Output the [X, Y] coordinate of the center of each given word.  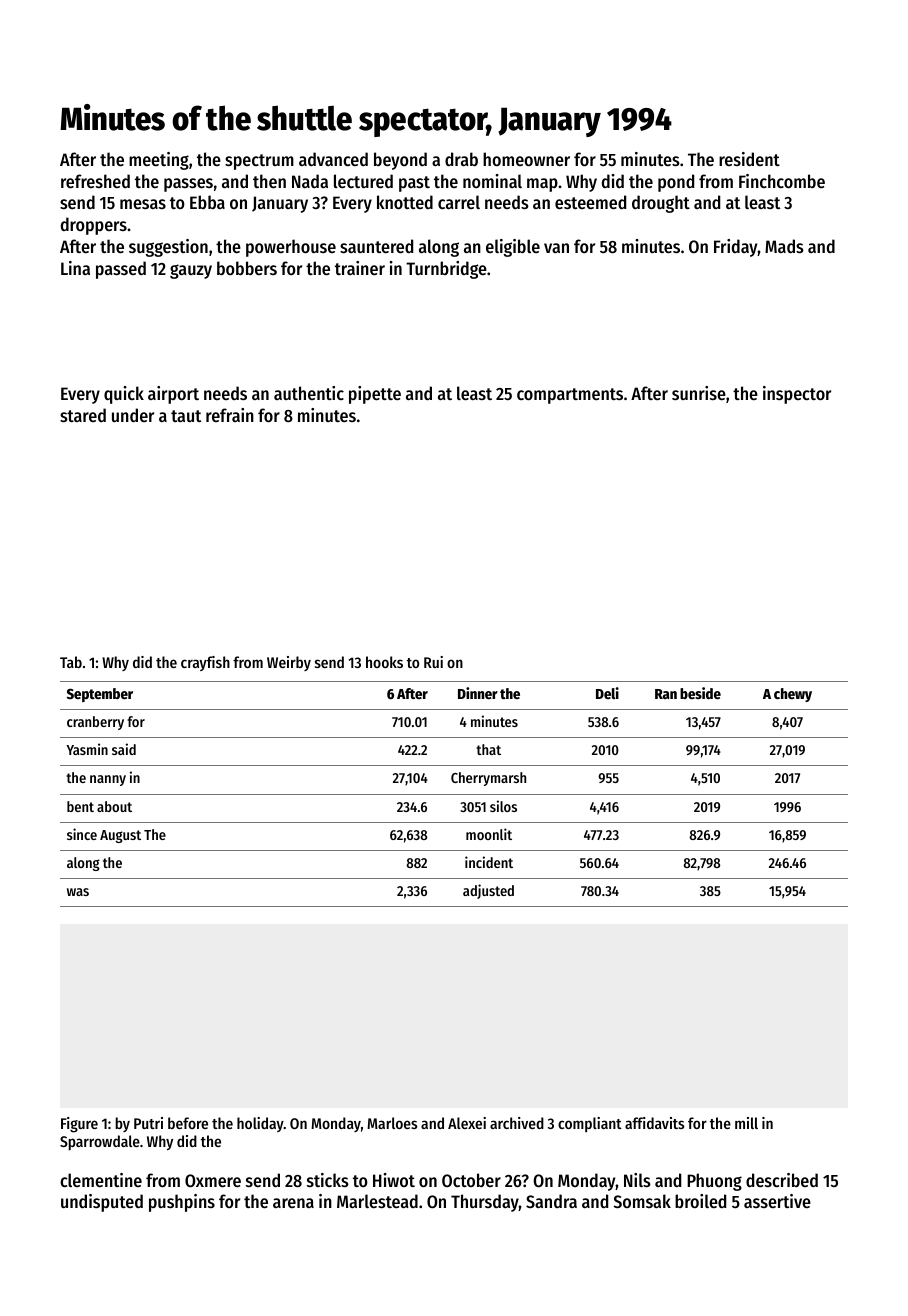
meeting [159, 161]
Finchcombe [782, 181]
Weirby [289, 663]
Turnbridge [446, 270]
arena [293, 1203]
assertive [777, 1201]
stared [83, 415]
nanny [108, 780]
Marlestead [377, 1201]
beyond [400, 161]
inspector [797, 395]
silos [503, 806]
